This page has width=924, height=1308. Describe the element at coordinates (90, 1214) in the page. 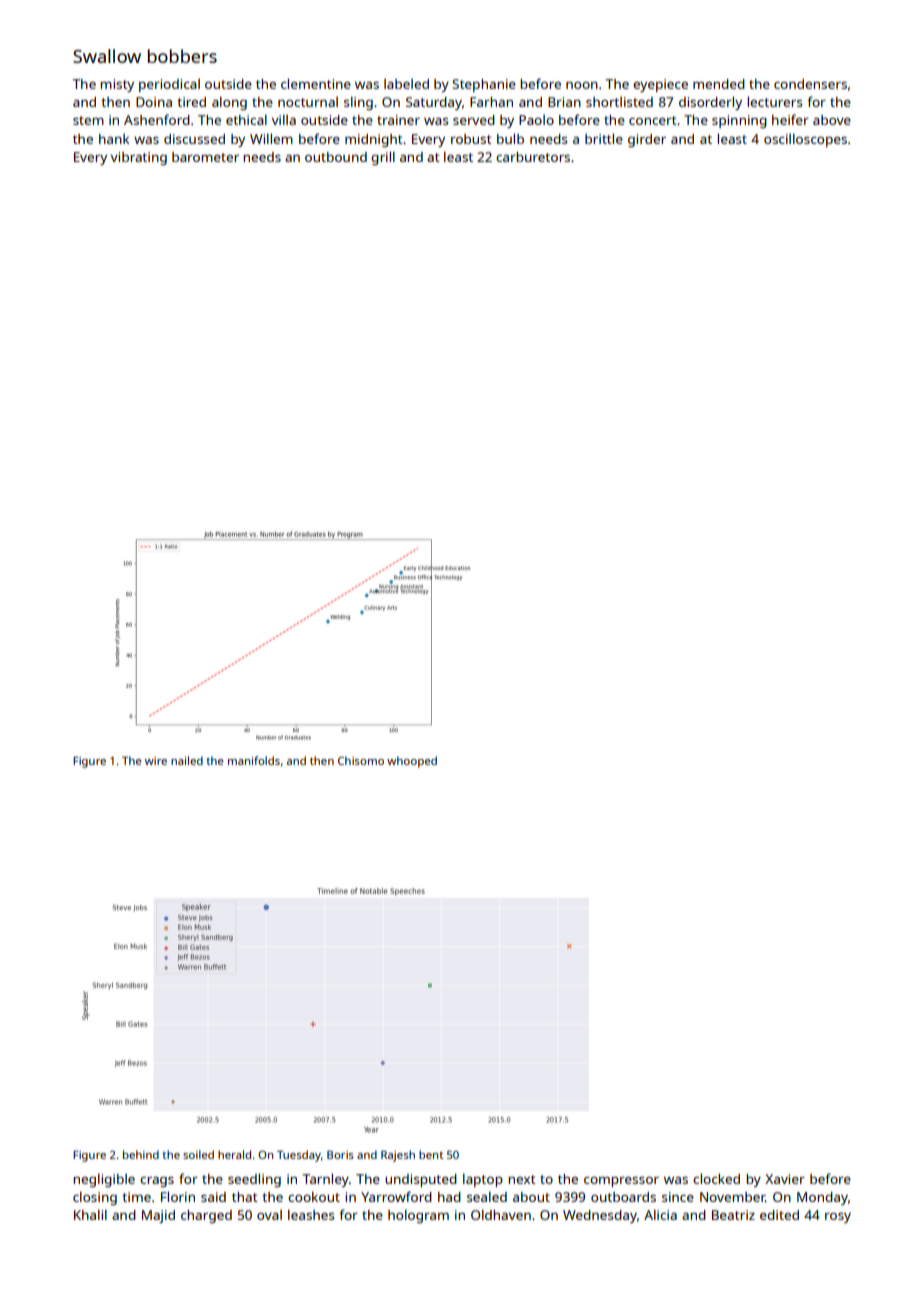

I see `Khalil` at that location.
